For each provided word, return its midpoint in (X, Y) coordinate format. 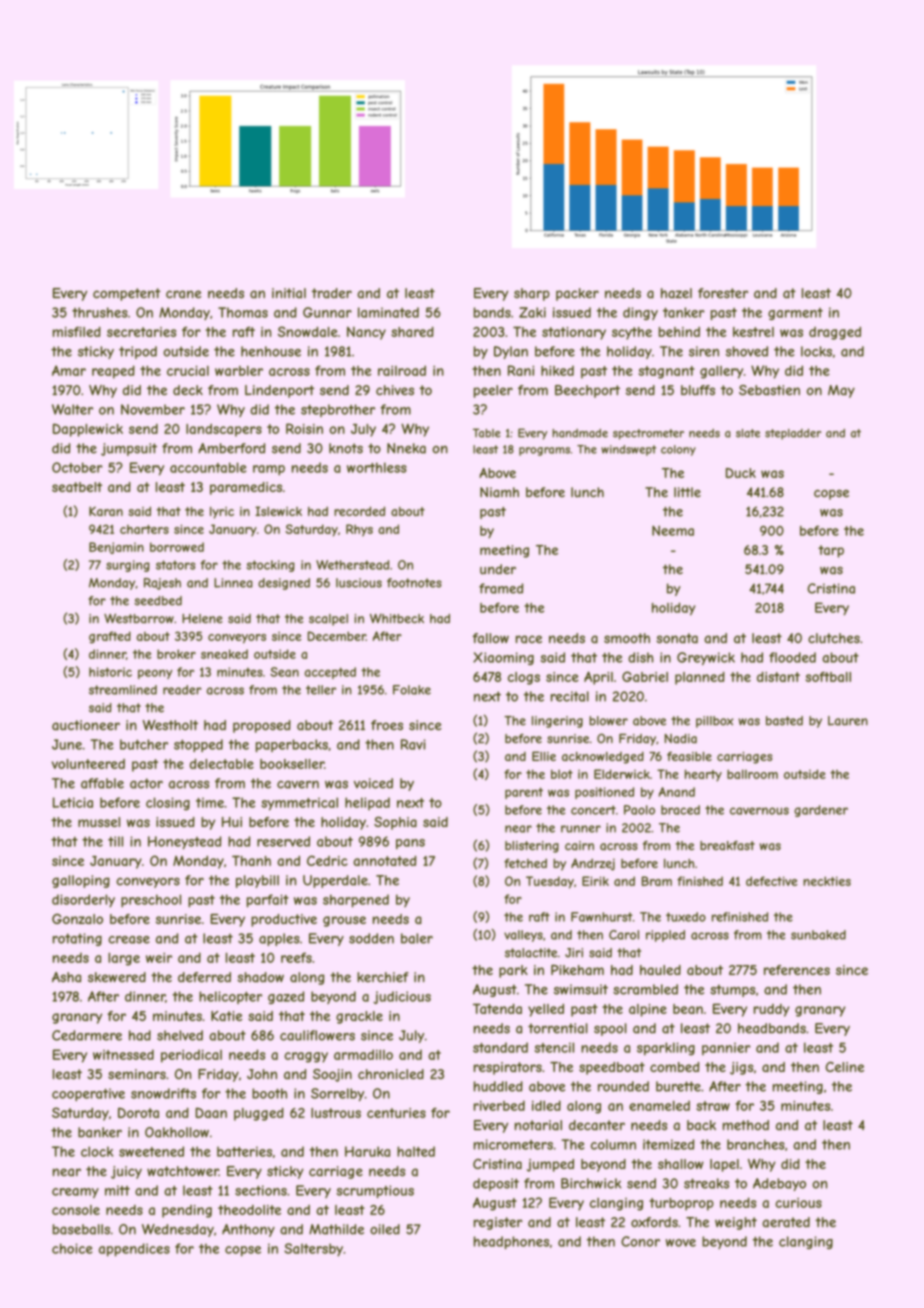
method (746, 1125)
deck (188, 390)
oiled (385, 1229)
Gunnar (327, 312)
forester (723, 293)
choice (72, 1248)
